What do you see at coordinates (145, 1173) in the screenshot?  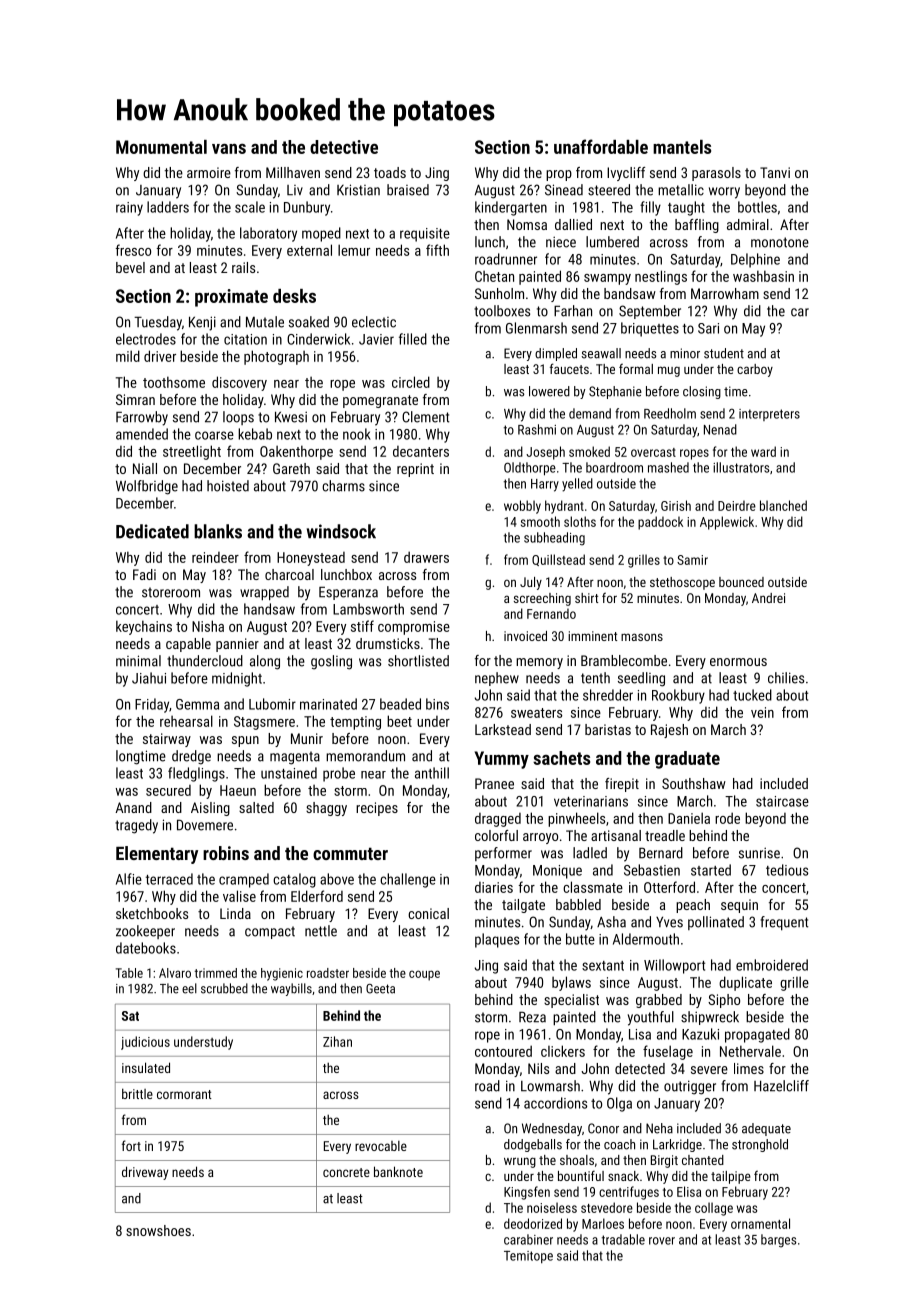 I see `driveway` at bounding box center [145, 1173].
